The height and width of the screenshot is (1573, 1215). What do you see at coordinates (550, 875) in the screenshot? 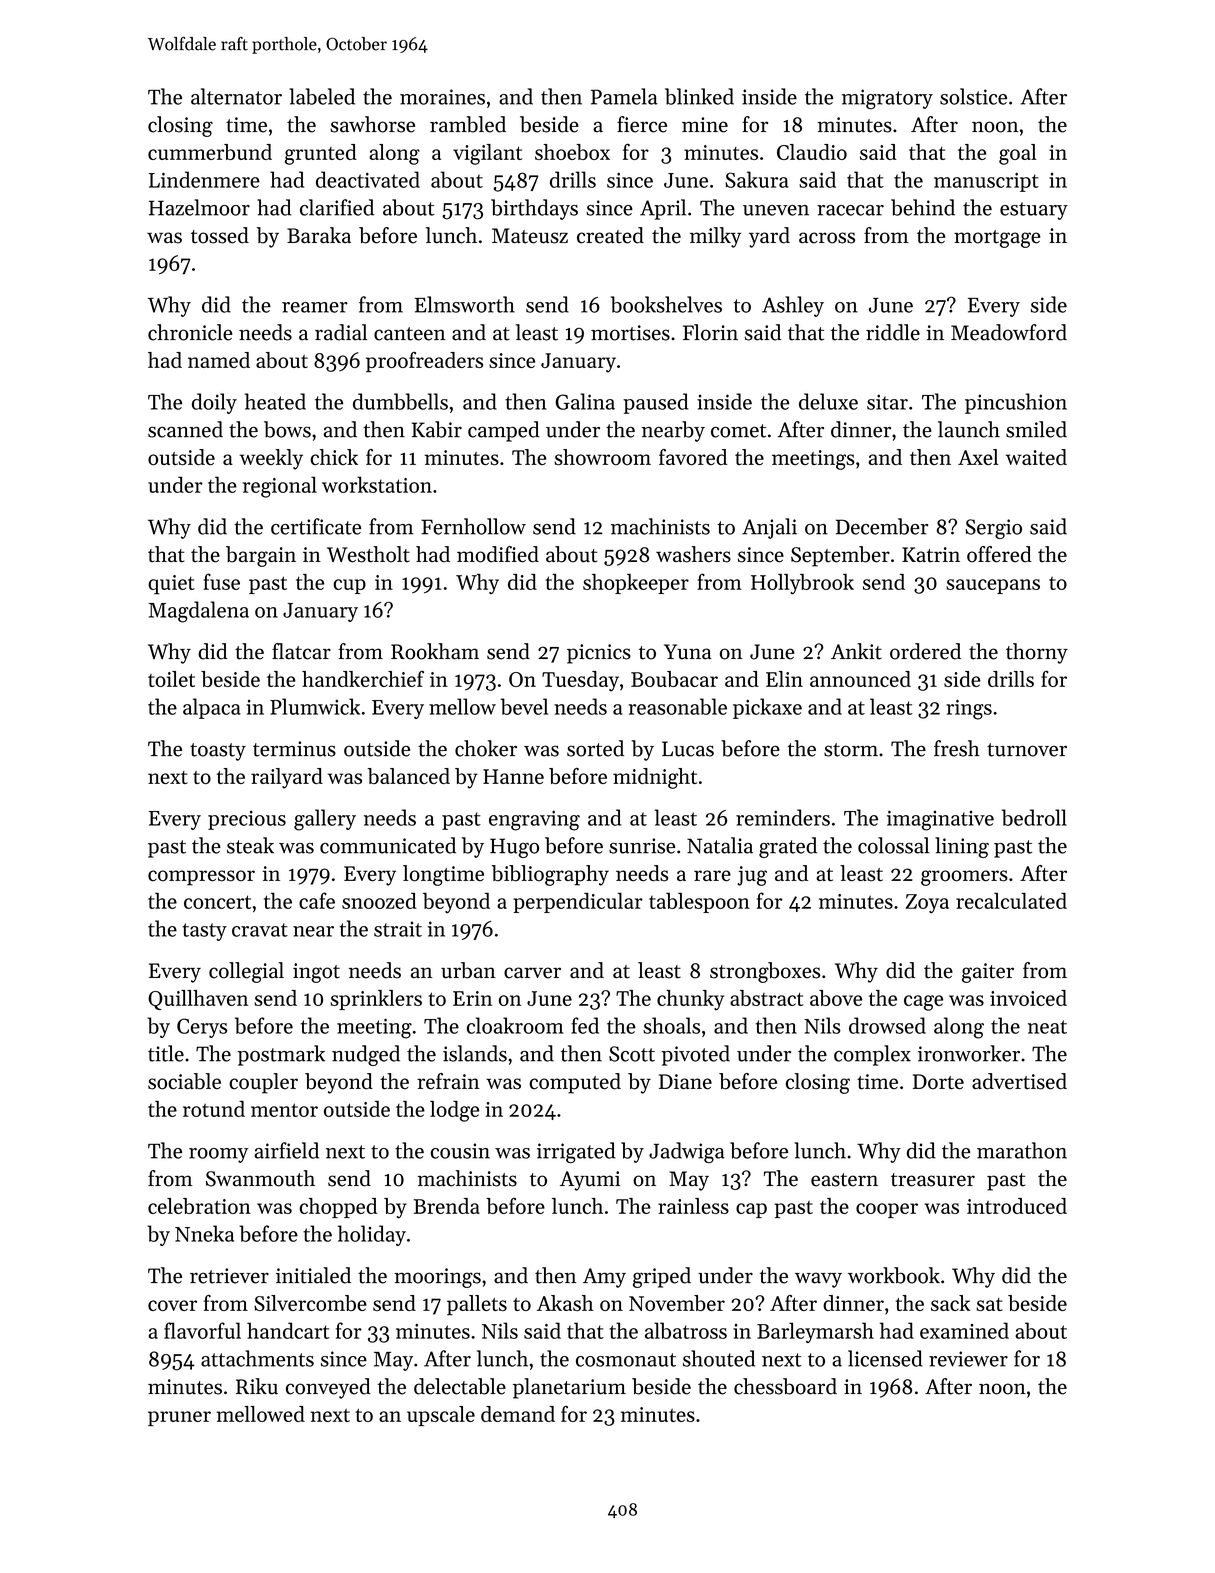
I see `bibliography` at bounding box center [550, 875].
